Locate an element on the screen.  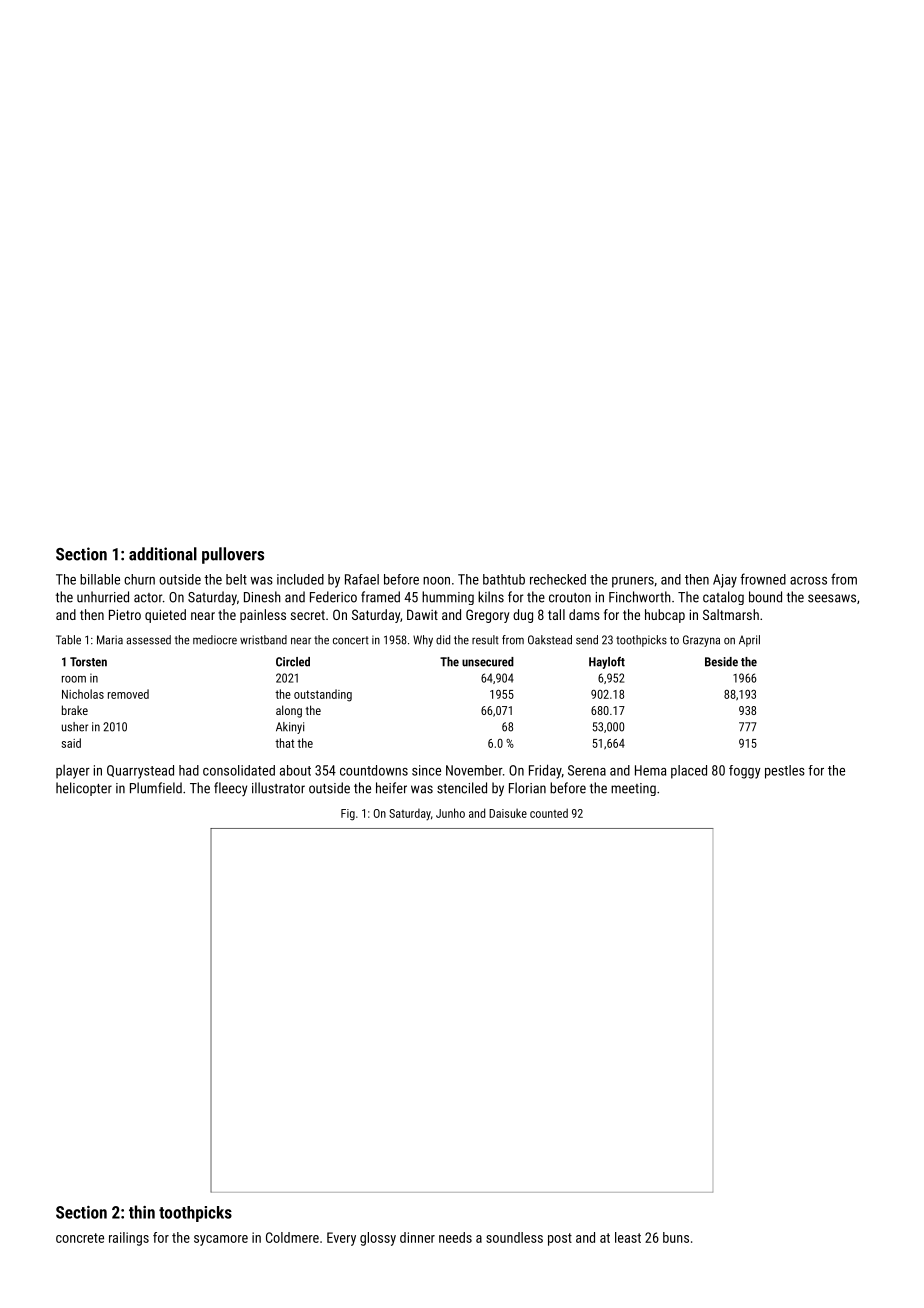
post is located at coordinates (560, 1239).
